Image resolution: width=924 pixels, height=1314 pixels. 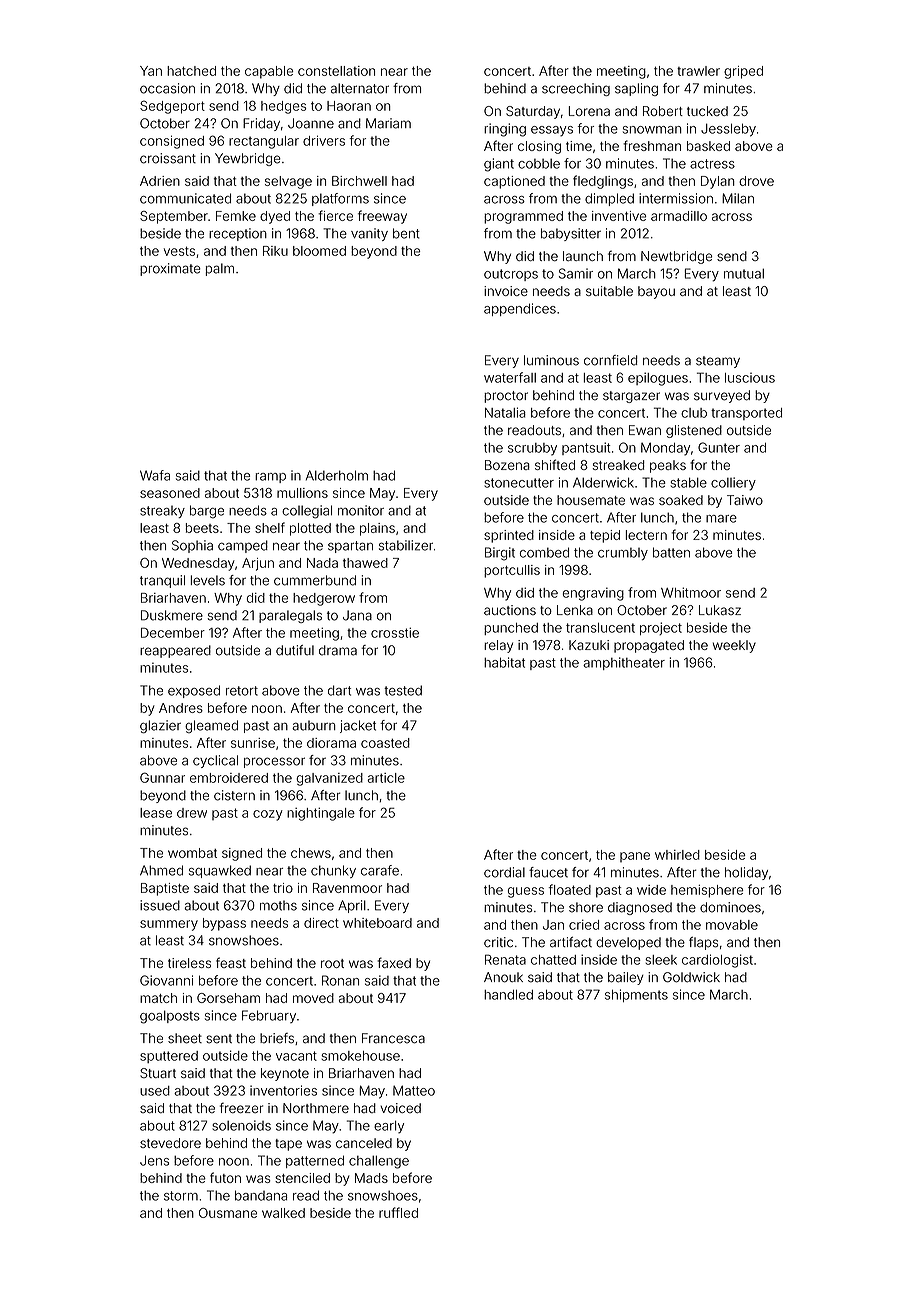 What do you see at coordinates (337, 475) in the screenshot?
I see `Alderholm` at bounding box center [337, 475].
